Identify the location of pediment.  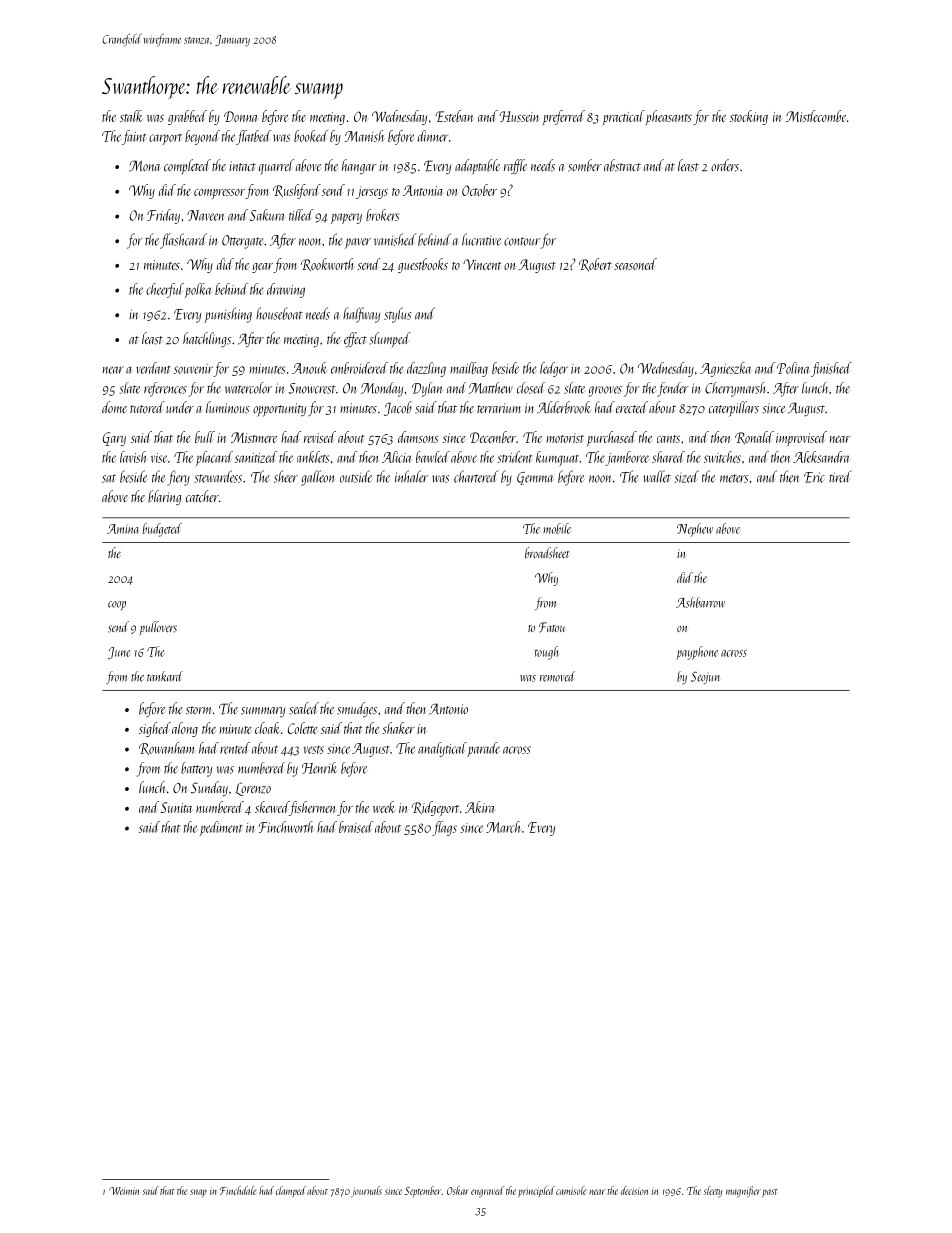
(221, 828).
